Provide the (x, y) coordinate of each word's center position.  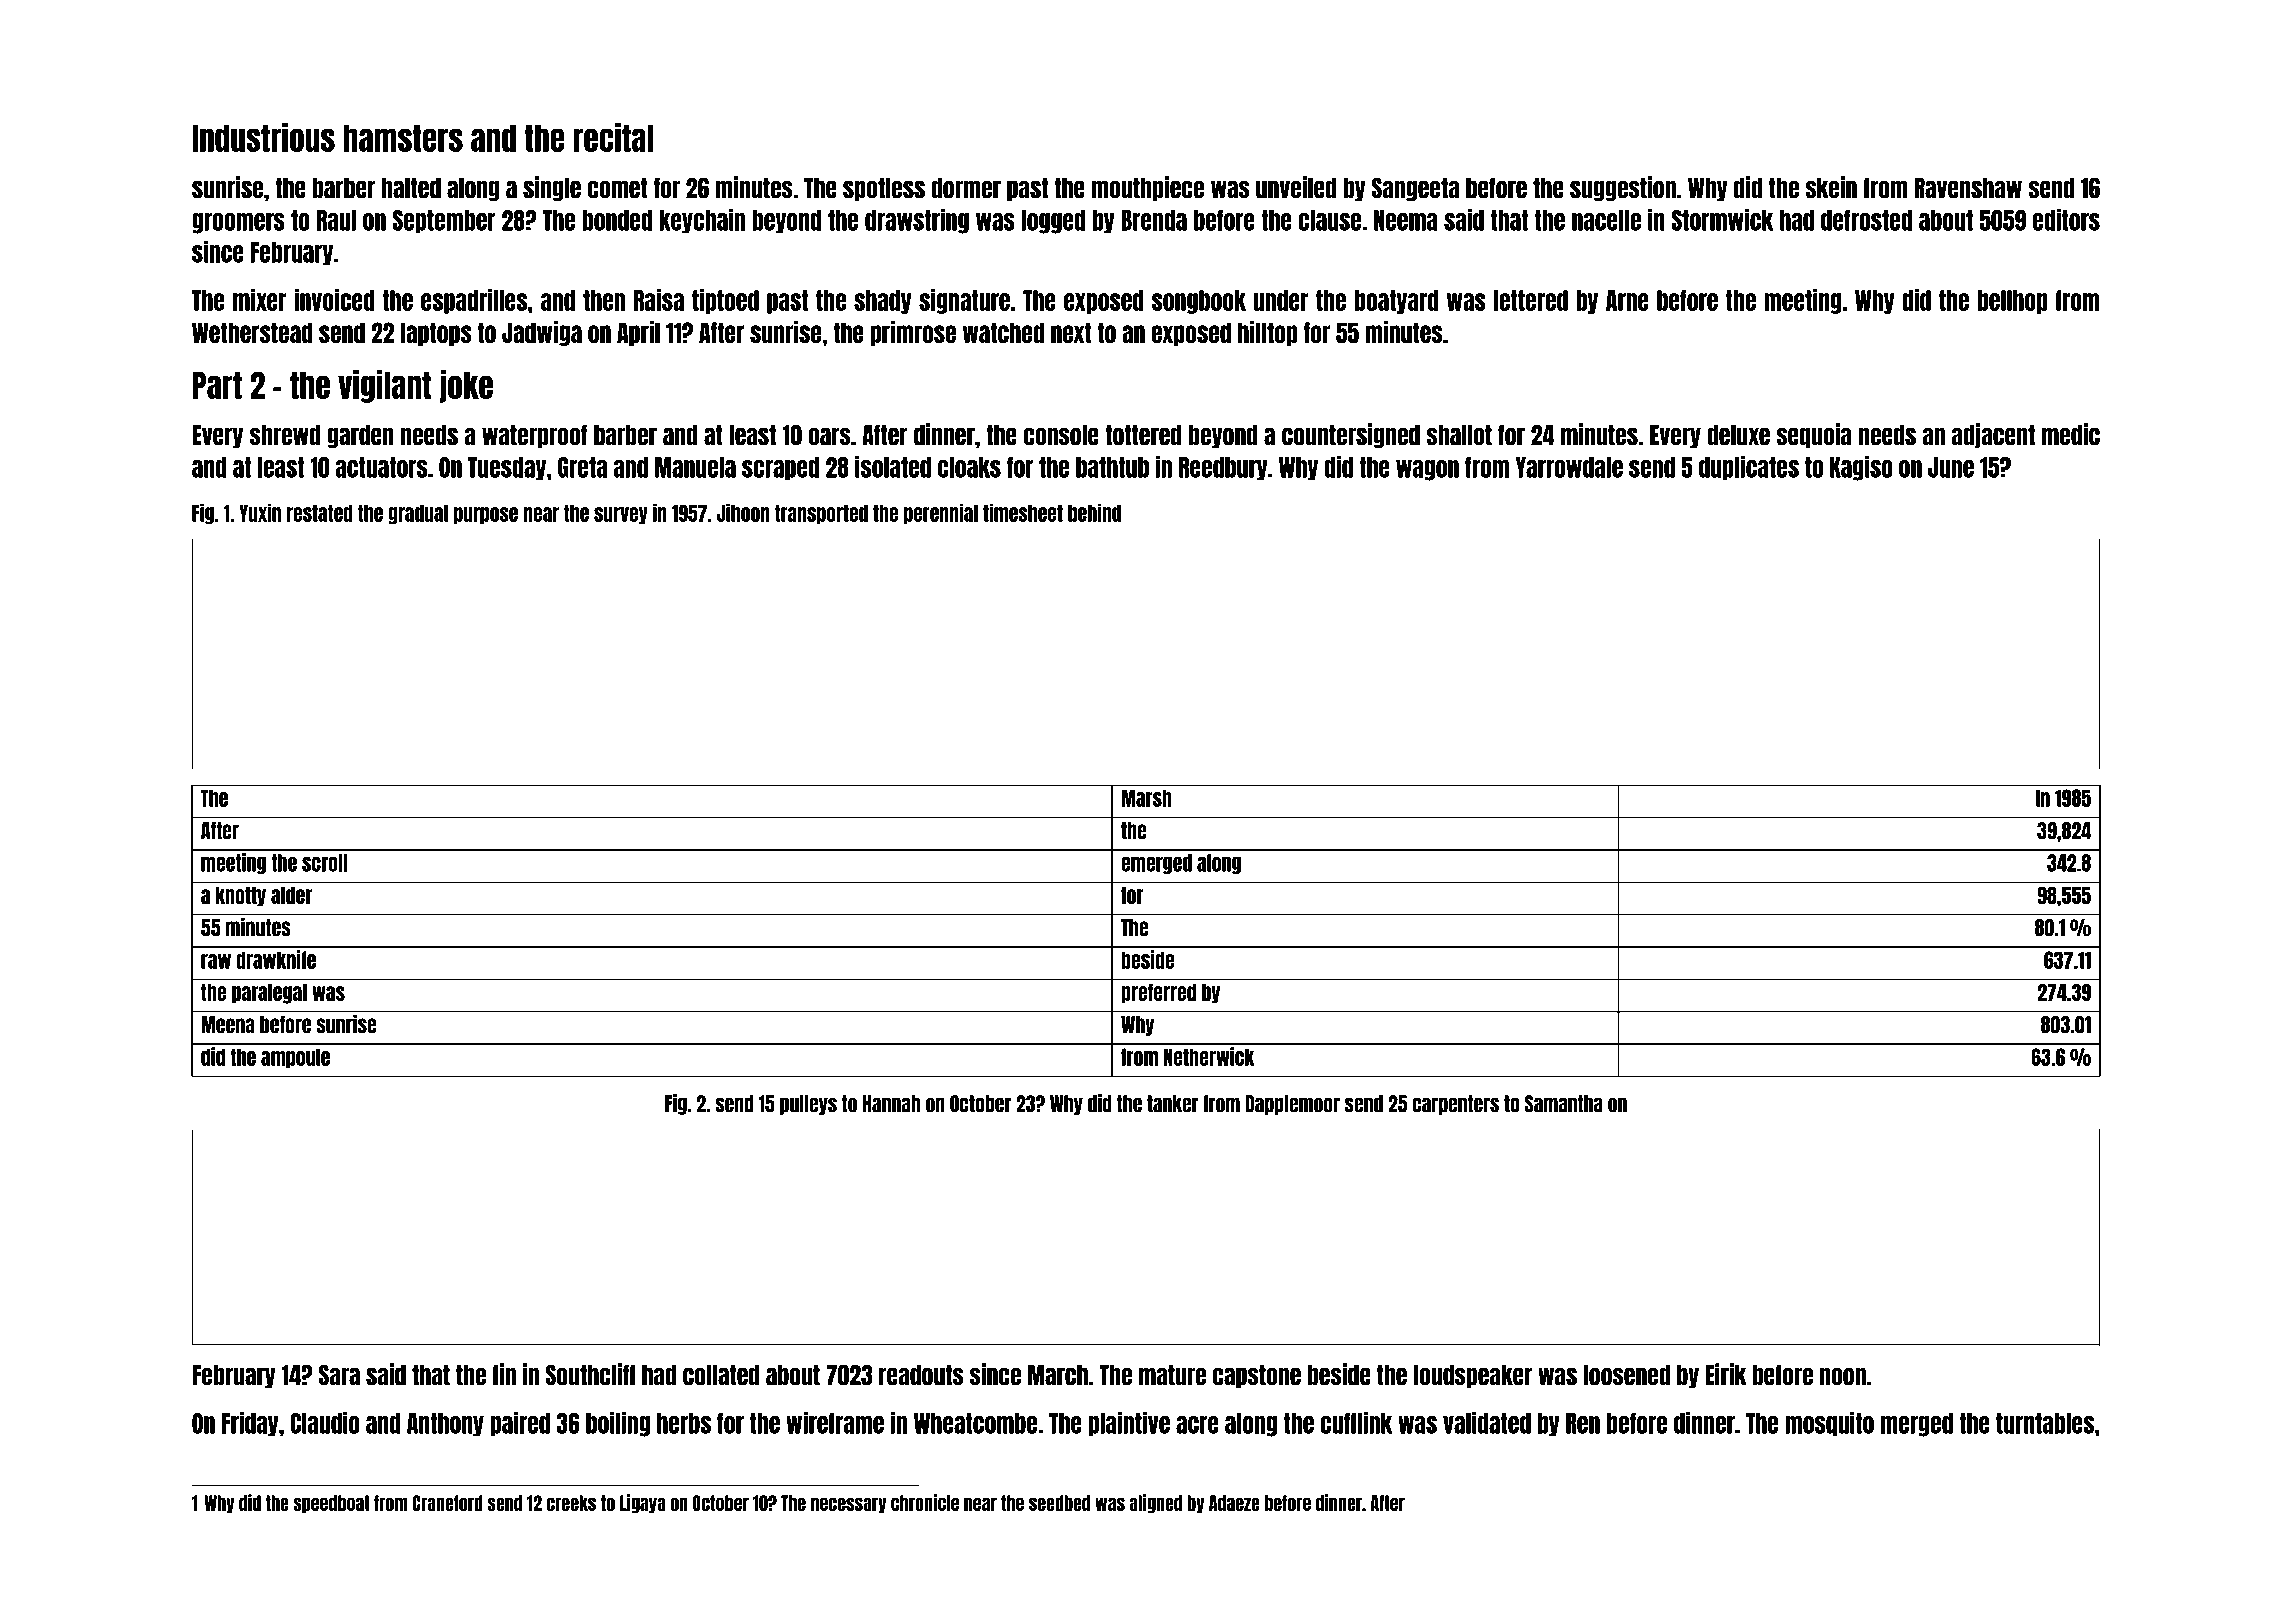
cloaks (969, 467)
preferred (1158, 993)
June (1951, 467)
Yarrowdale (1569, 467)
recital (613, 137)
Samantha (1564, 1104)
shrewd (285, 435)
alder (291, 895)
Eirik (1725, 1374)
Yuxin (260, 512)
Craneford (448, 1503)
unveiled (1296, 187)
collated (721, 1375)
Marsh (1147, 798)
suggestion (1623, 189)
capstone (1257, 1376)
